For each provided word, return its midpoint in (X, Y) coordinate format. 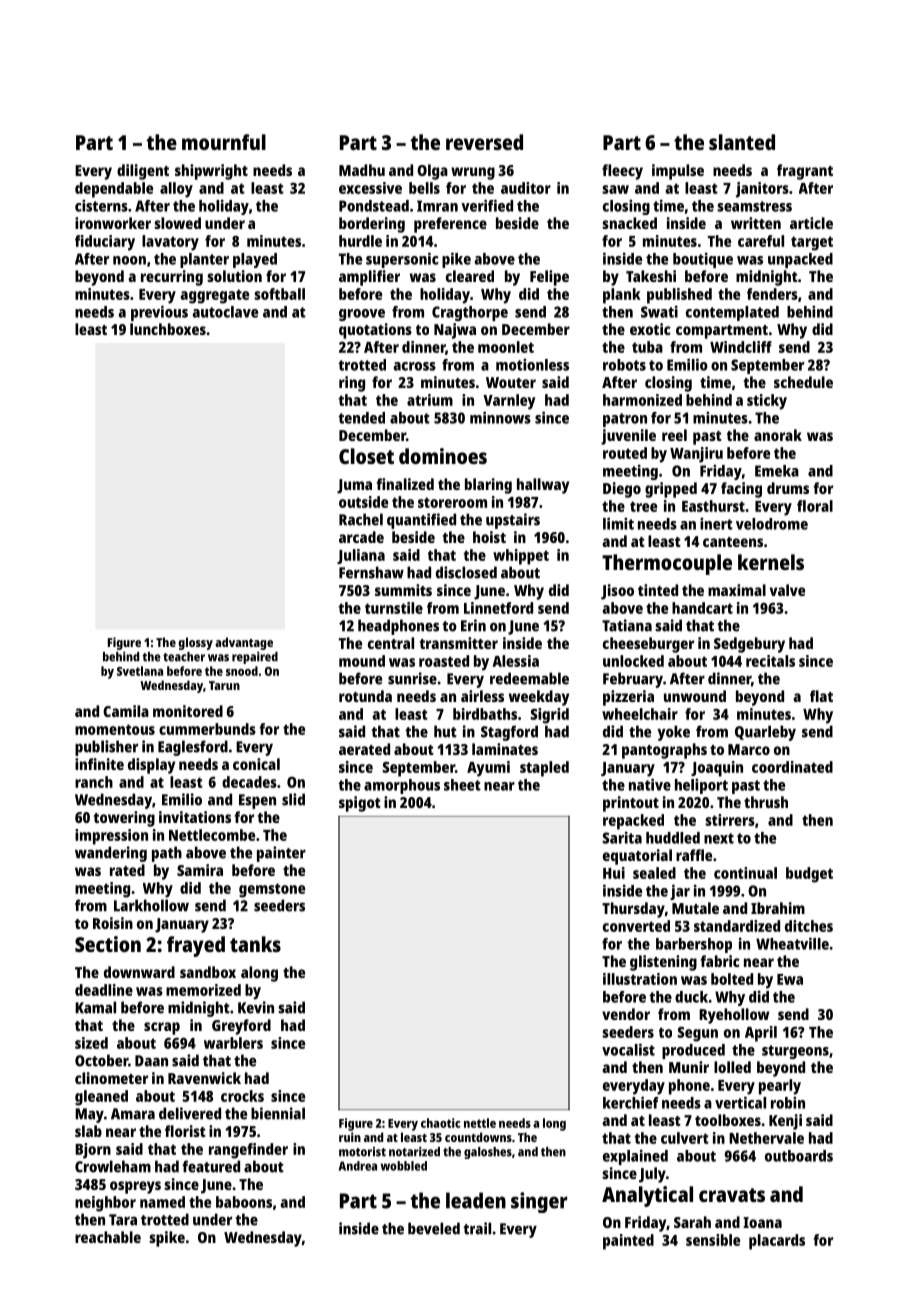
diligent (143, 172)
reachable (108, 1237)
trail (477, 1228)
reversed (484, 142)
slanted (742, 142)
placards (777, 1242)
